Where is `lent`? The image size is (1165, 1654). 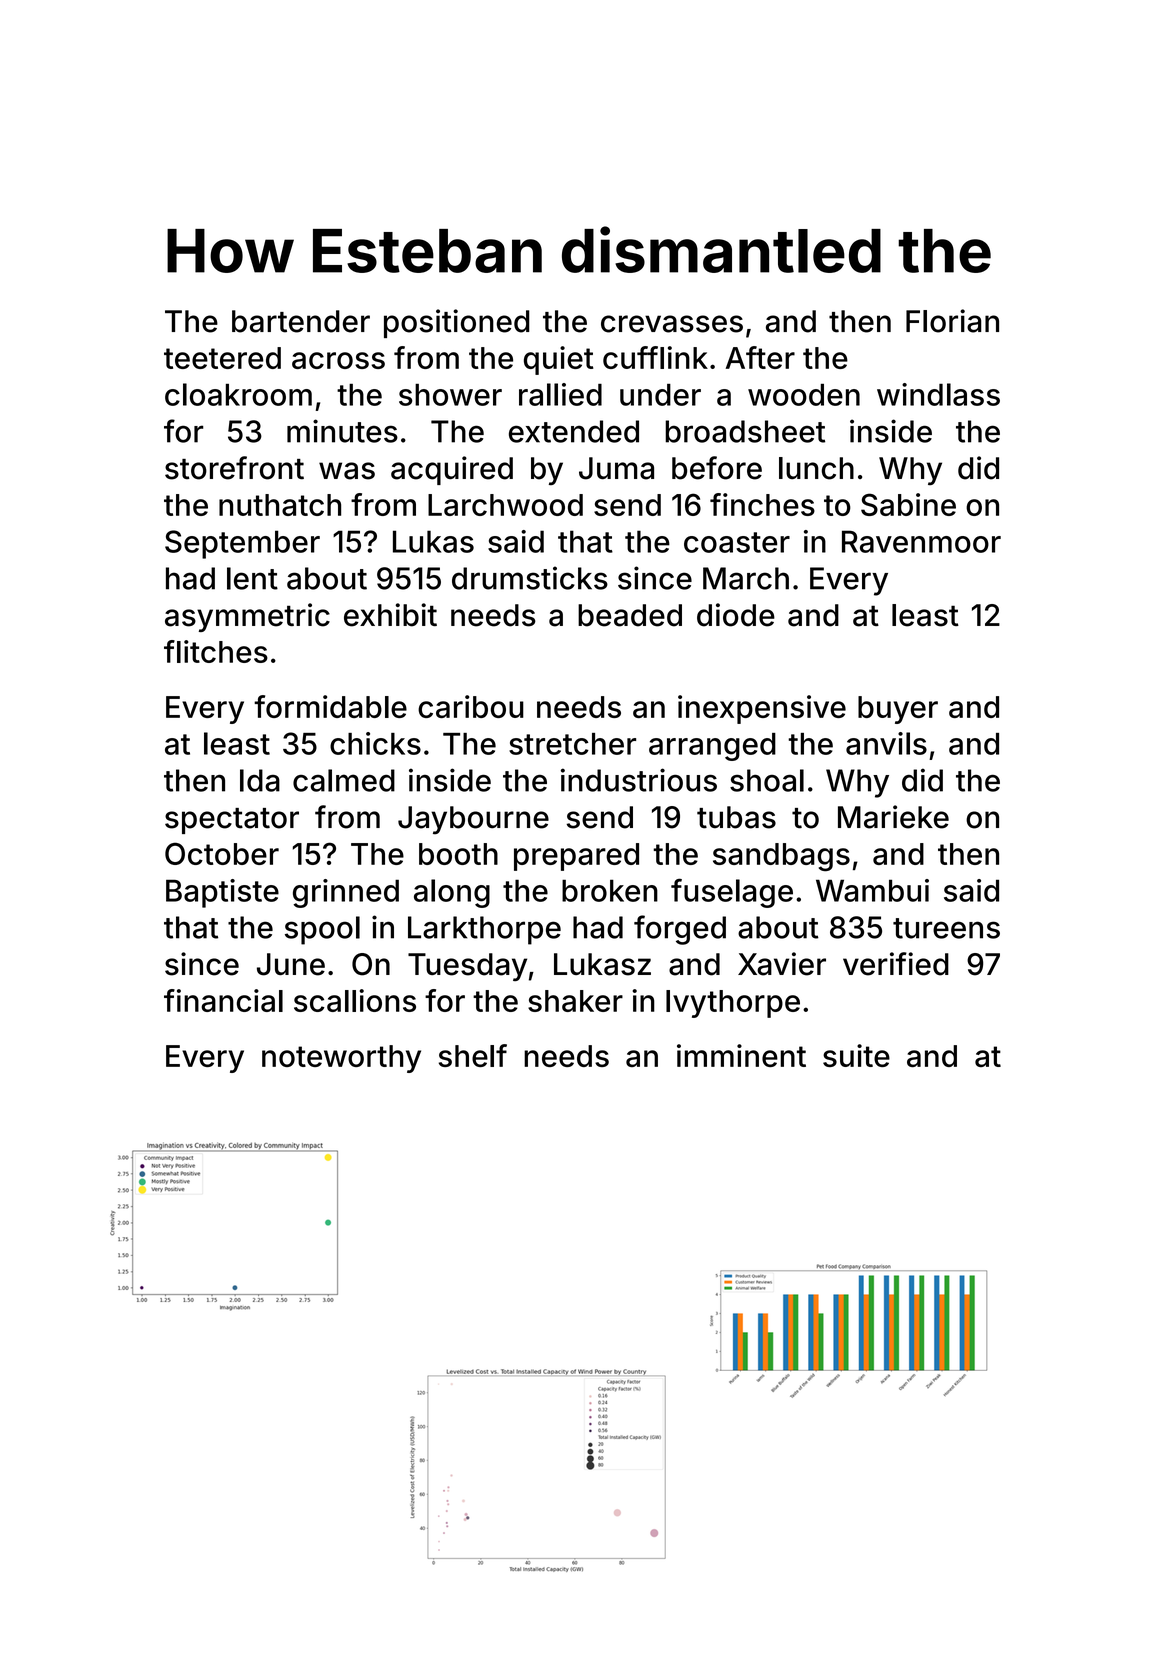 lent is located at coordinates (252, 578).
